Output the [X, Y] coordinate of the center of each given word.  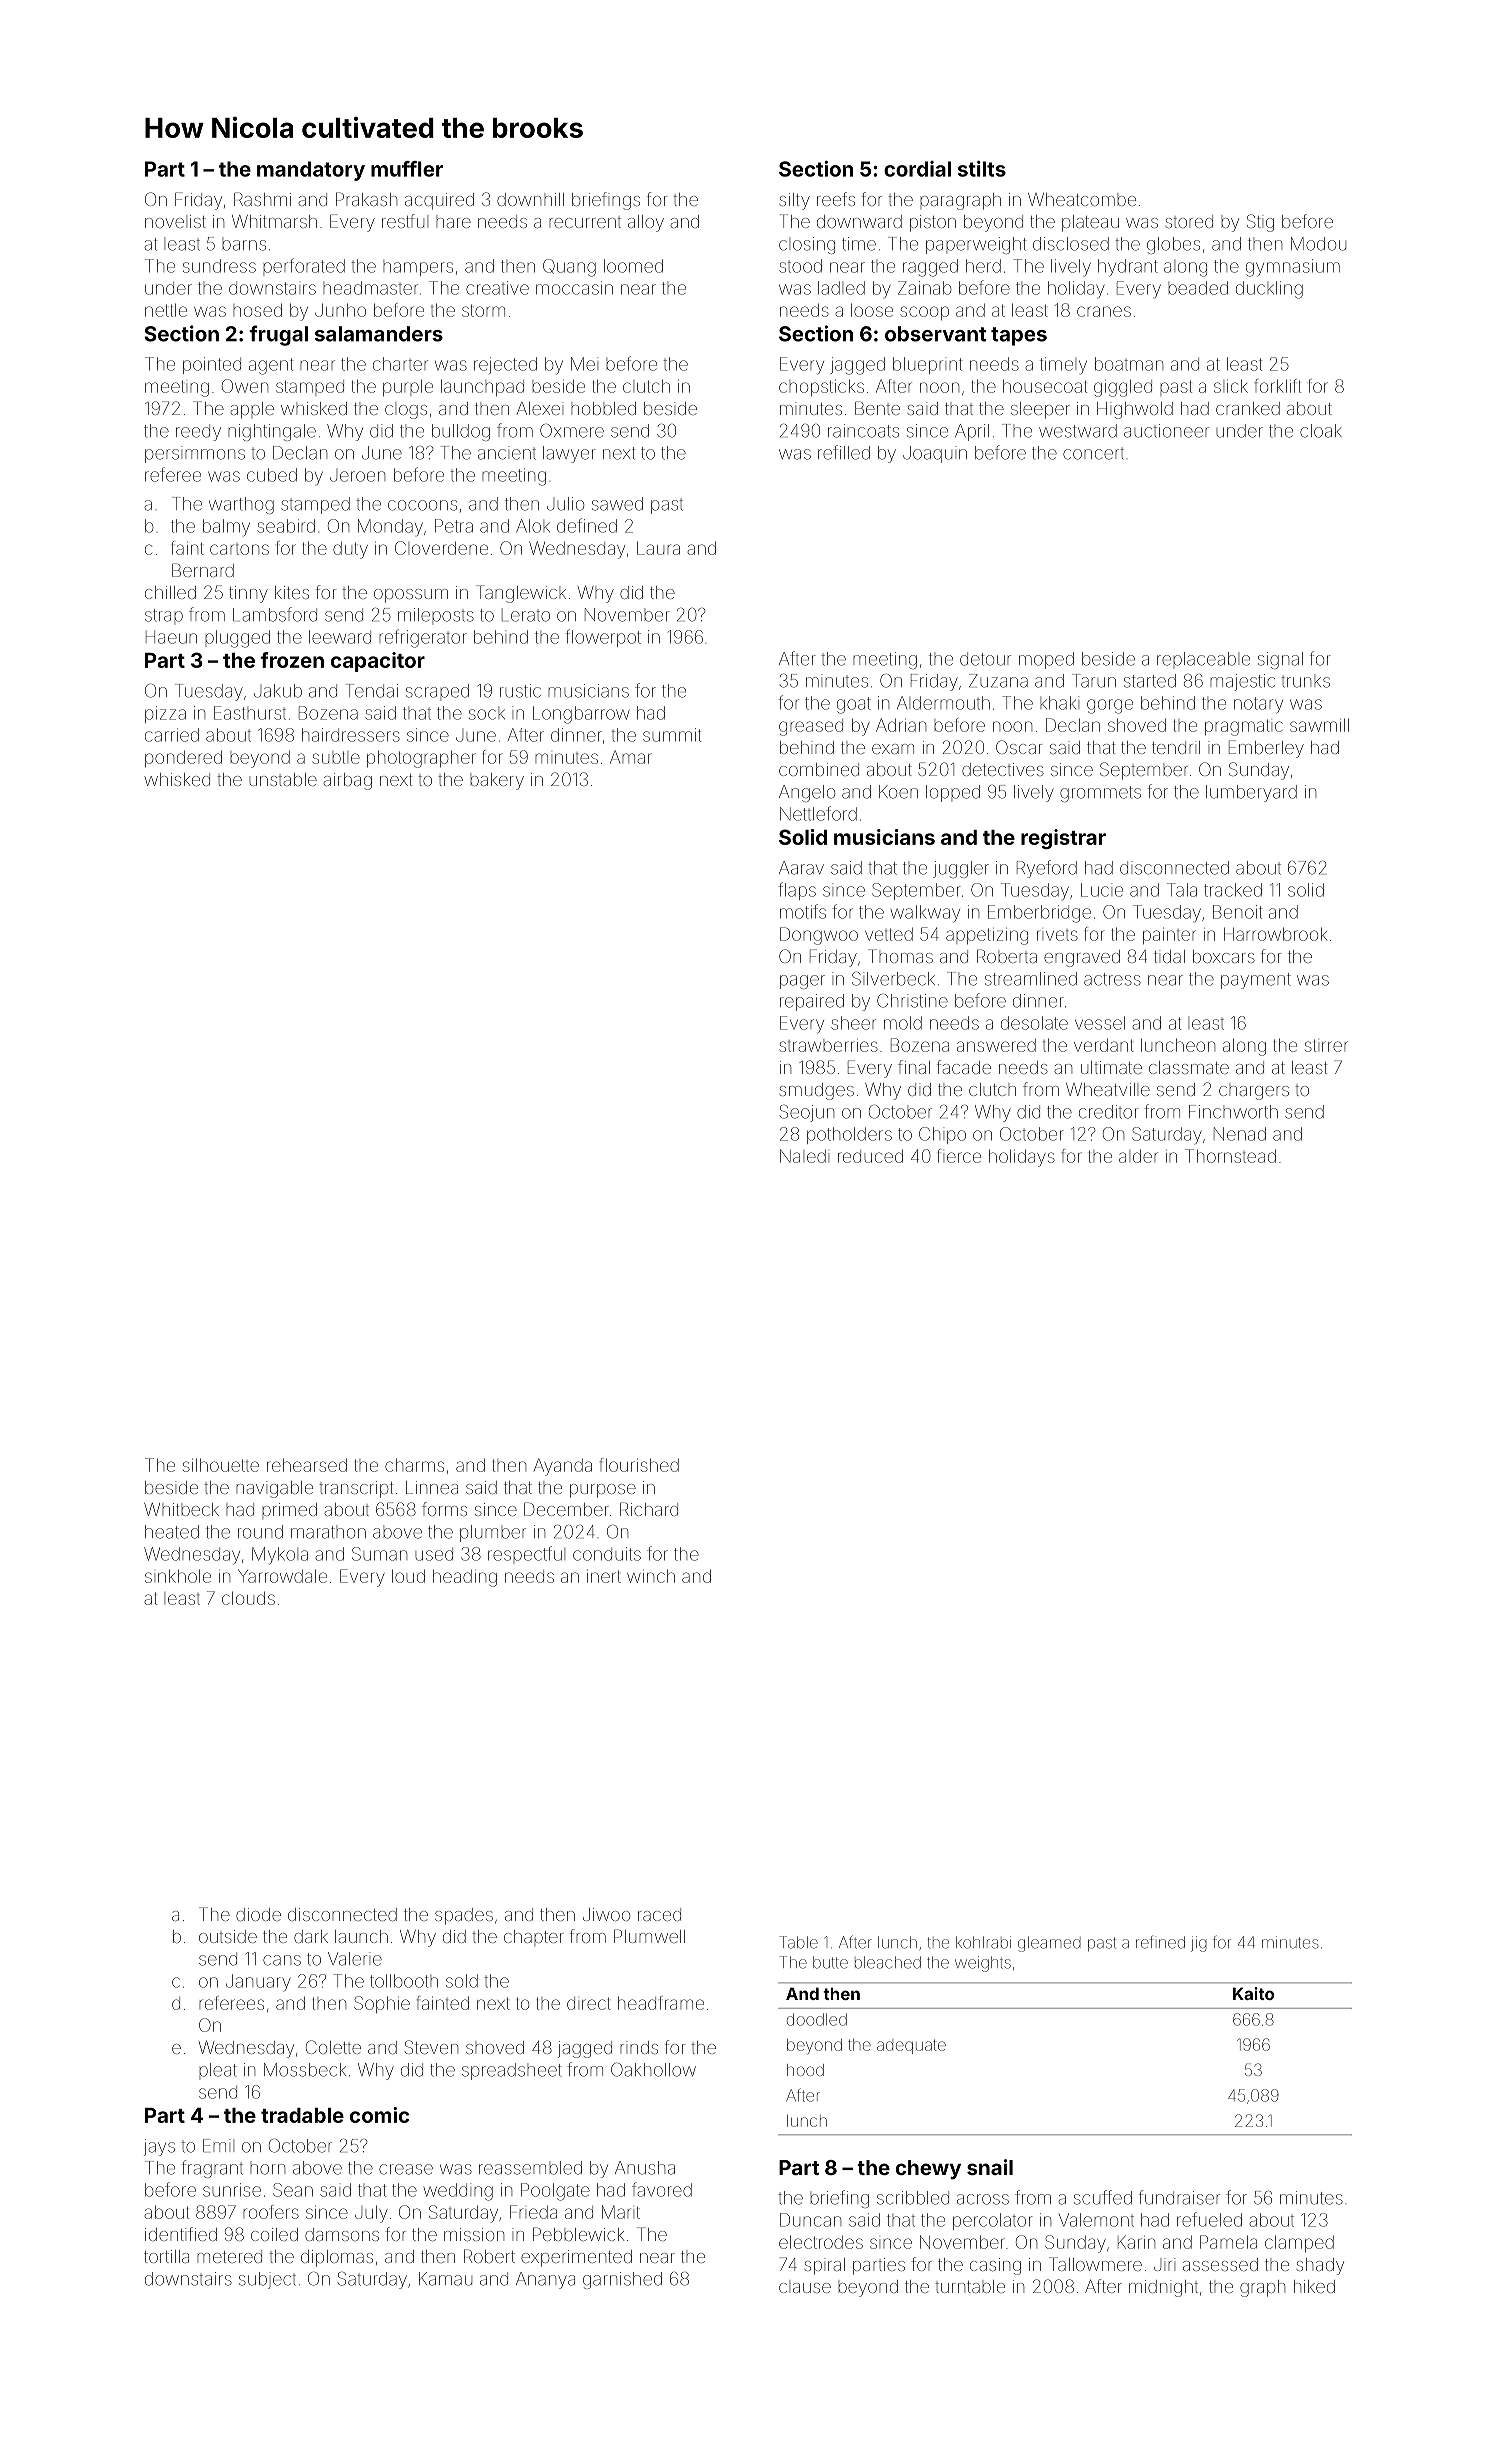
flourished [639, 1465]
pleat [218, 2070]
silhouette [221, 1465]
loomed [633, 266]
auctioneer [1166, 431]
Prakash [366, 199]
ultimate [1111, 1067]
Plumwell [649, 1936]
